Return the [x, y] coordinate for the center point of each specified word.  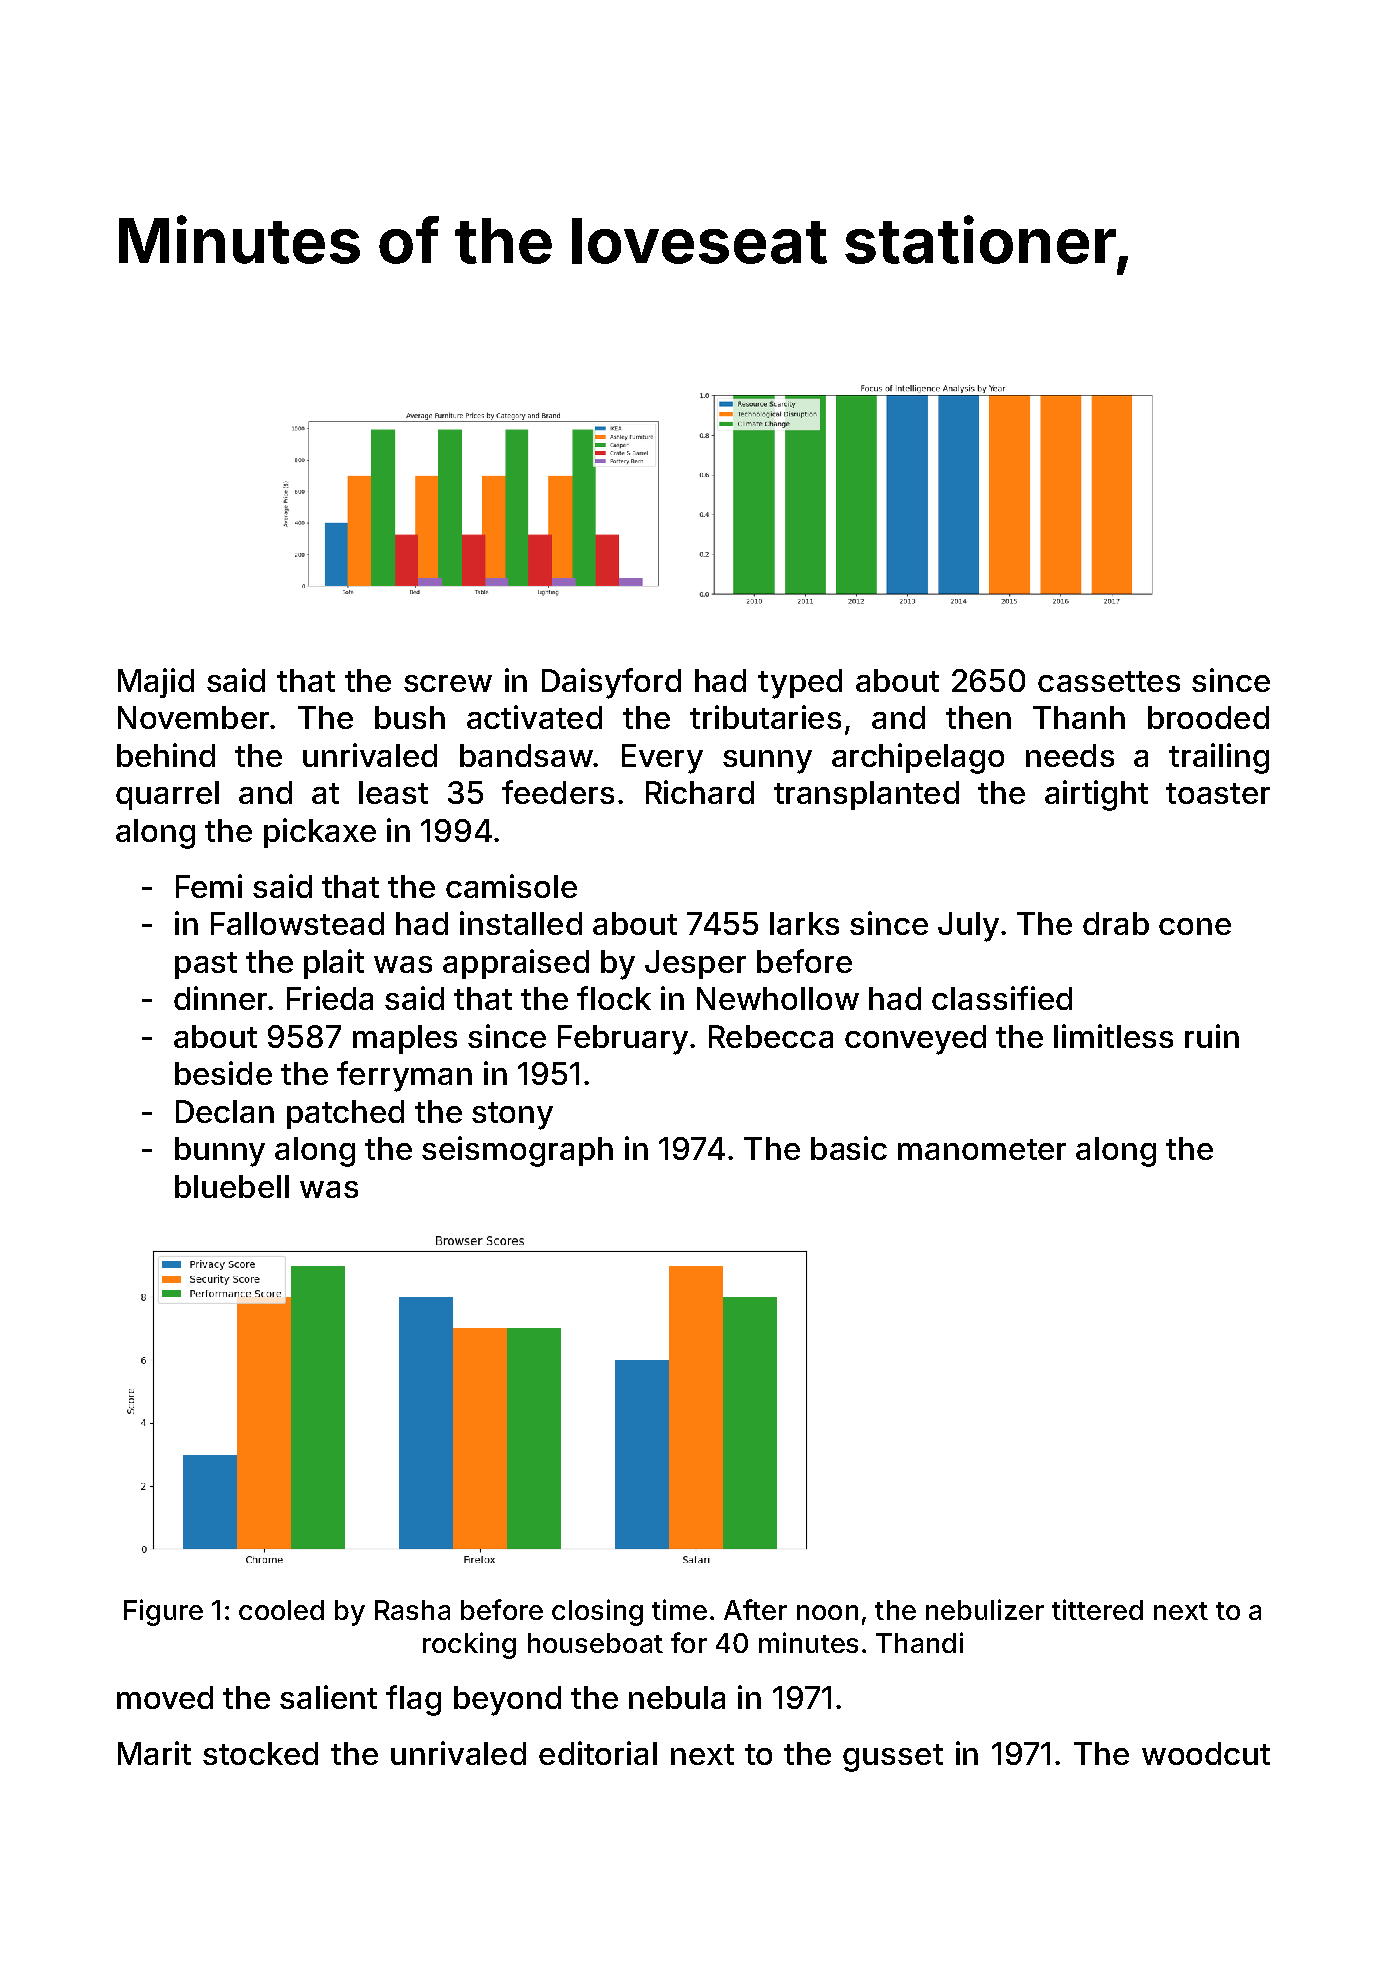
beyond [507, 1701]
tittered [1097, 1609]
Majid [156, 683]
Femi [209, 886]
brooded [1208, 717]
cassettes [1109, 681]
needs [1070, 755]
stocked [260, 1753]
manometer [982, 1149]
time [679, 1609]
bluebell [232, 1186]
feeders [558, 792]
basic [849, 1148]
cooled [281, 1610]
